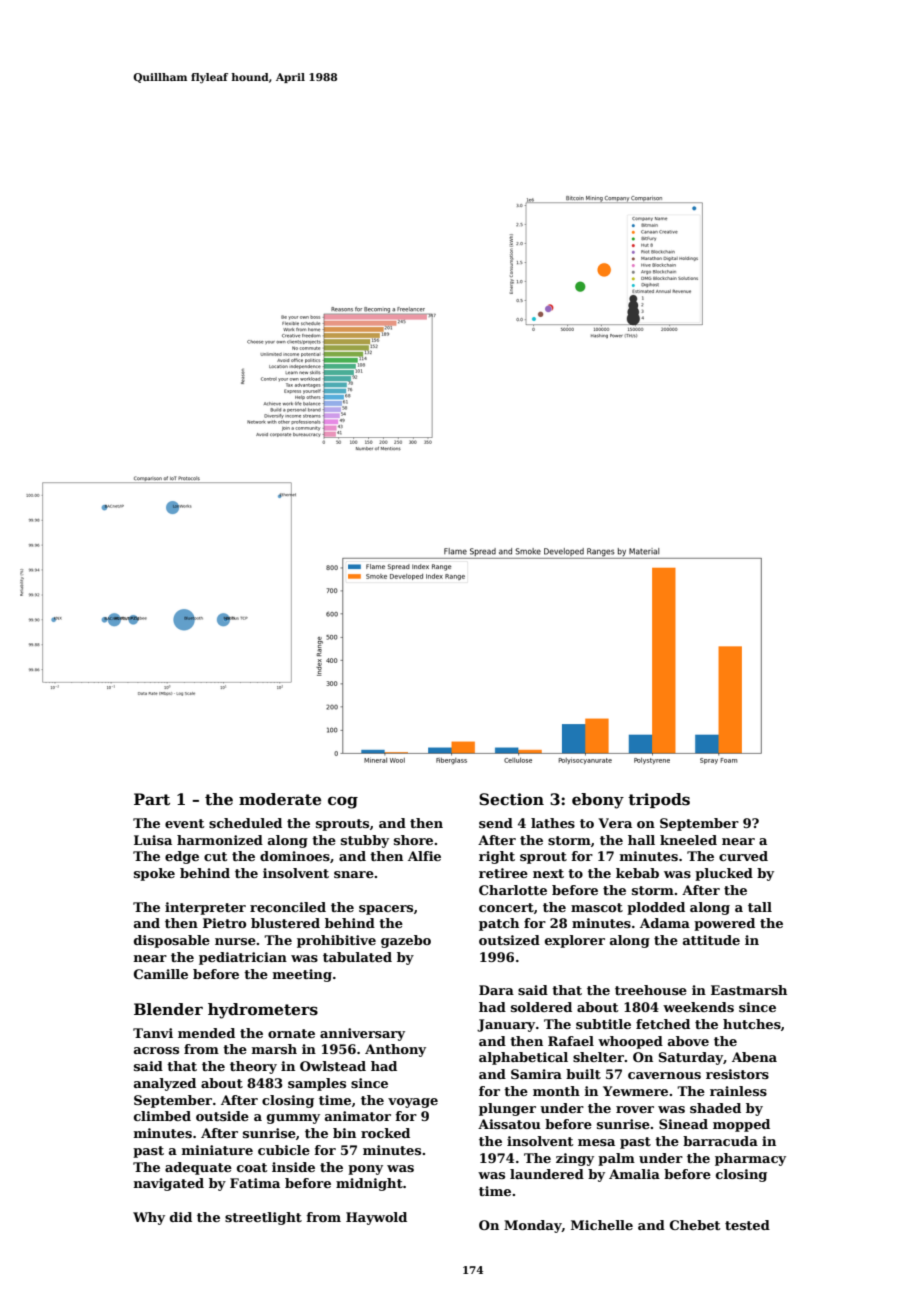 Image resolution: width=924 pixels, height=1314 pixels. I want to click on treehouse, so click(651, 990).
